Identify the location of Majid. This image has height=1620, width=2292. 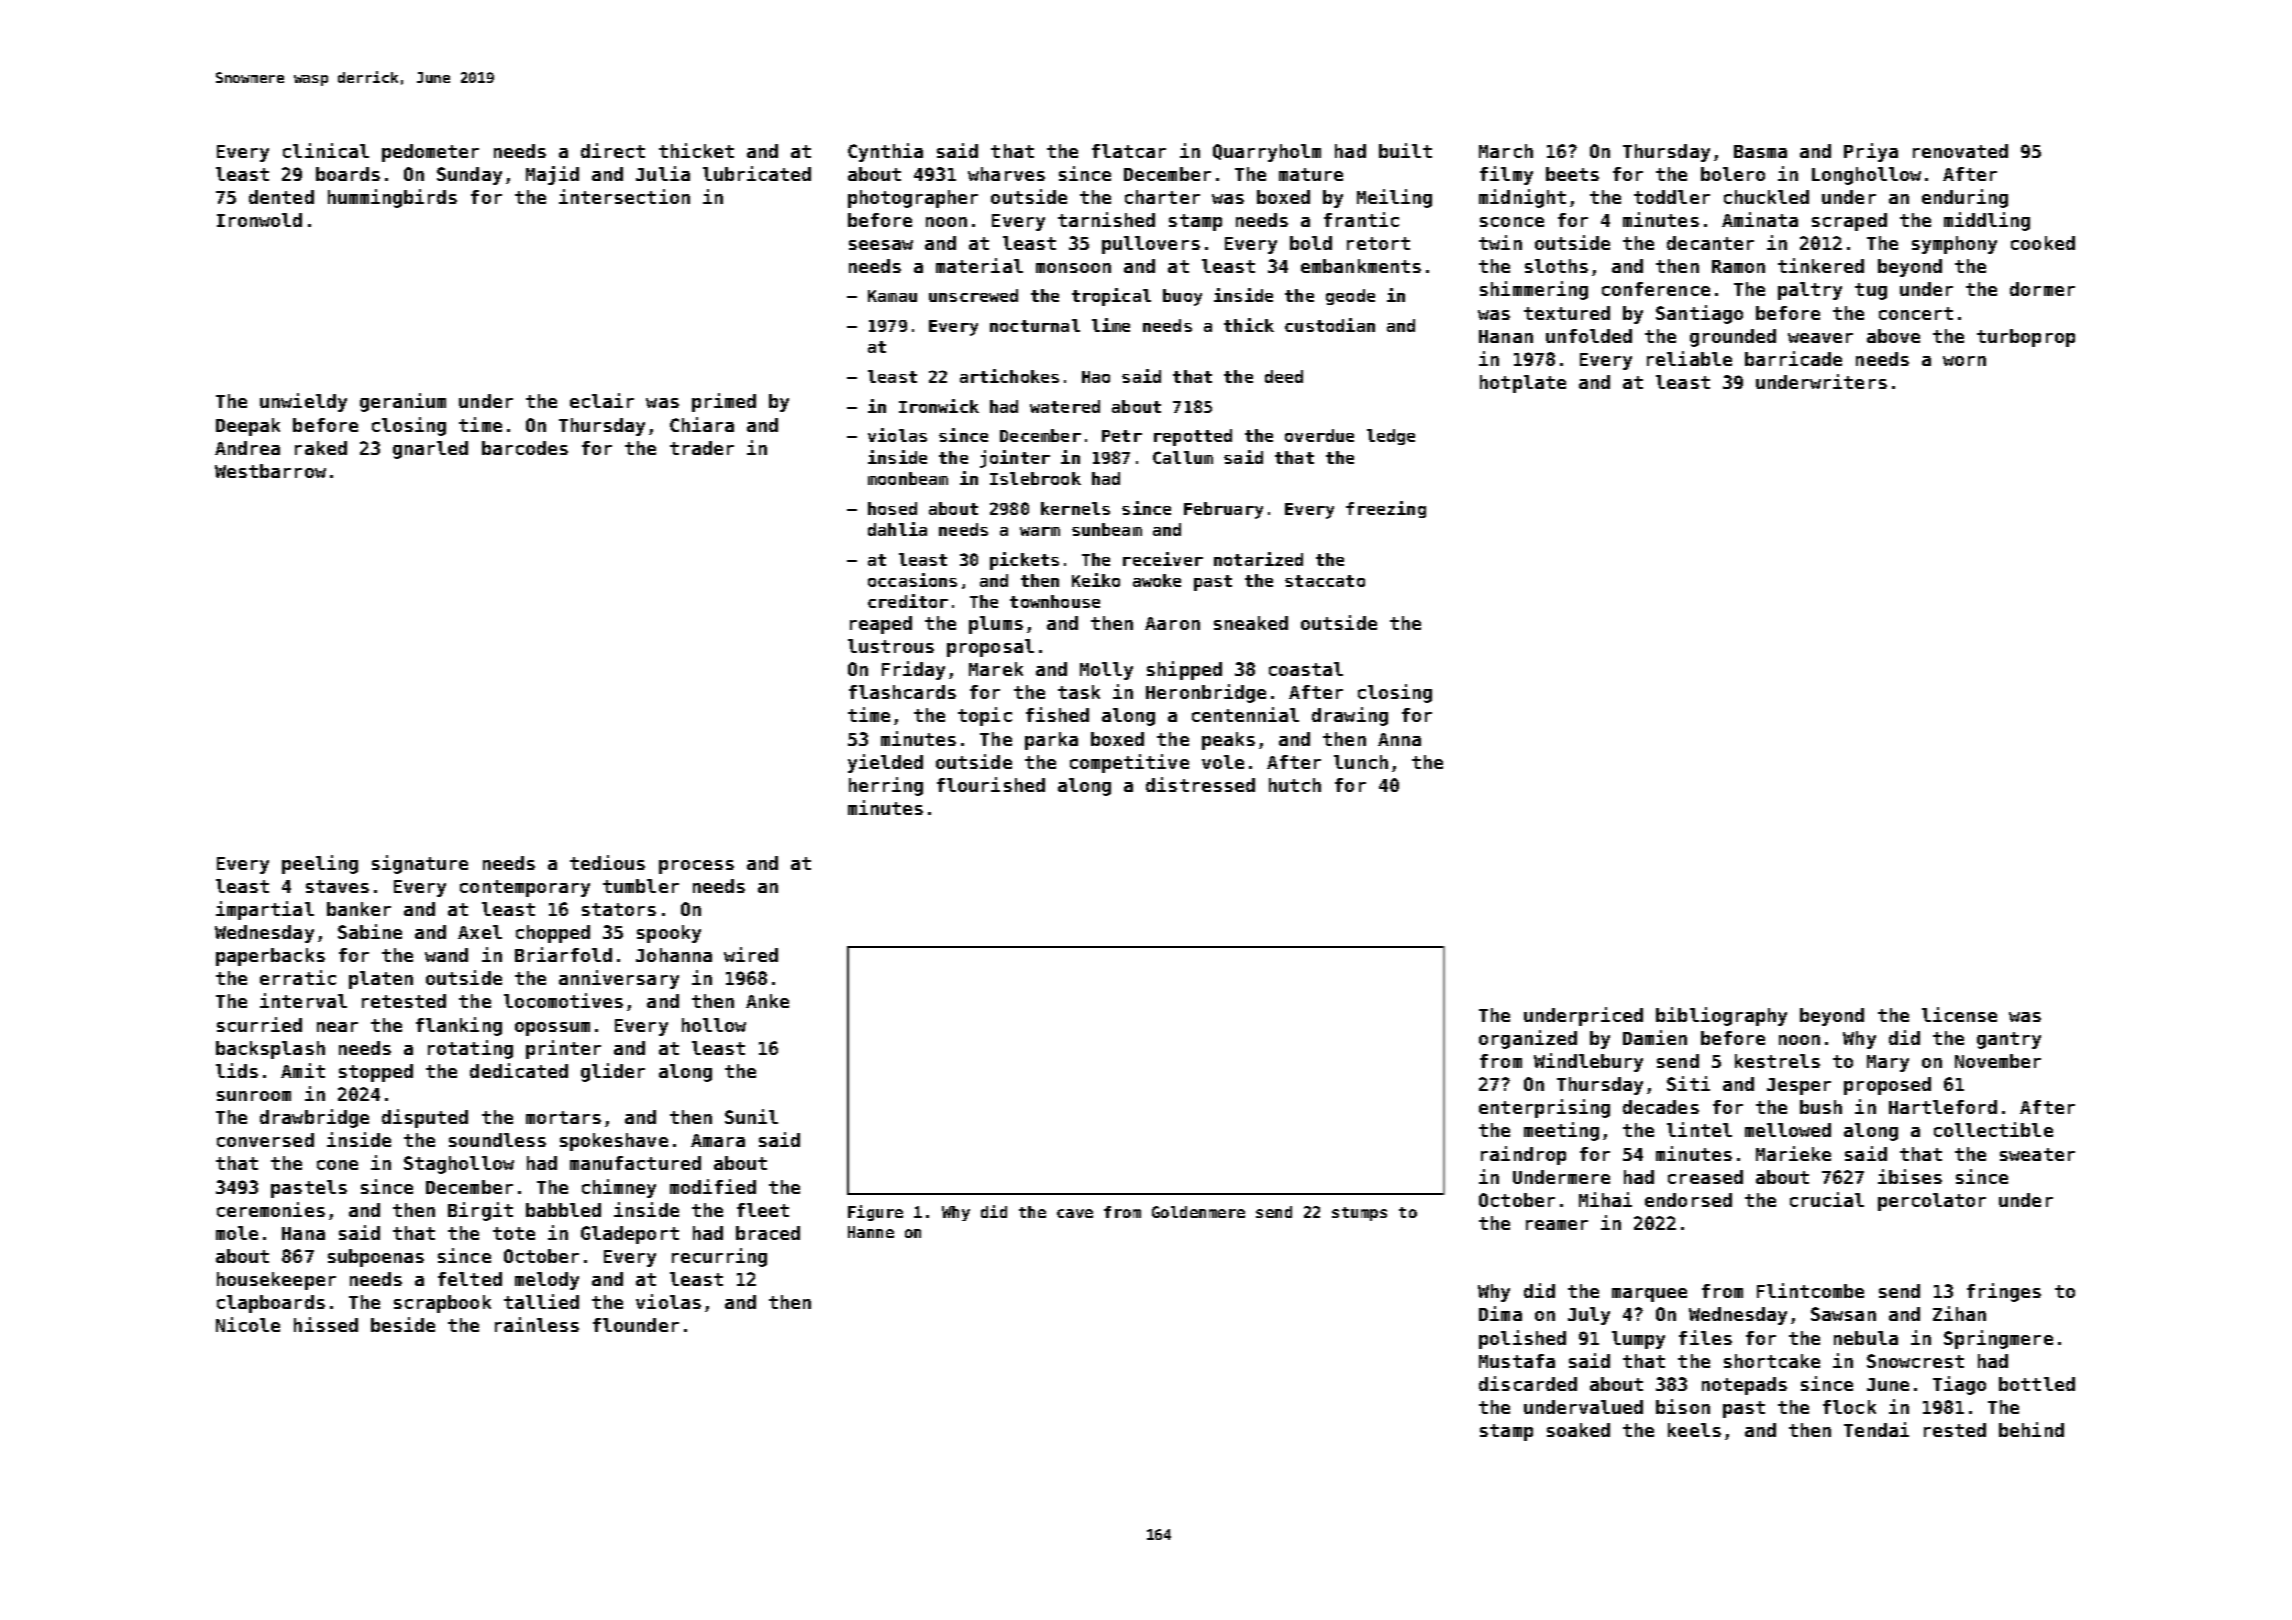
(552, 175).
